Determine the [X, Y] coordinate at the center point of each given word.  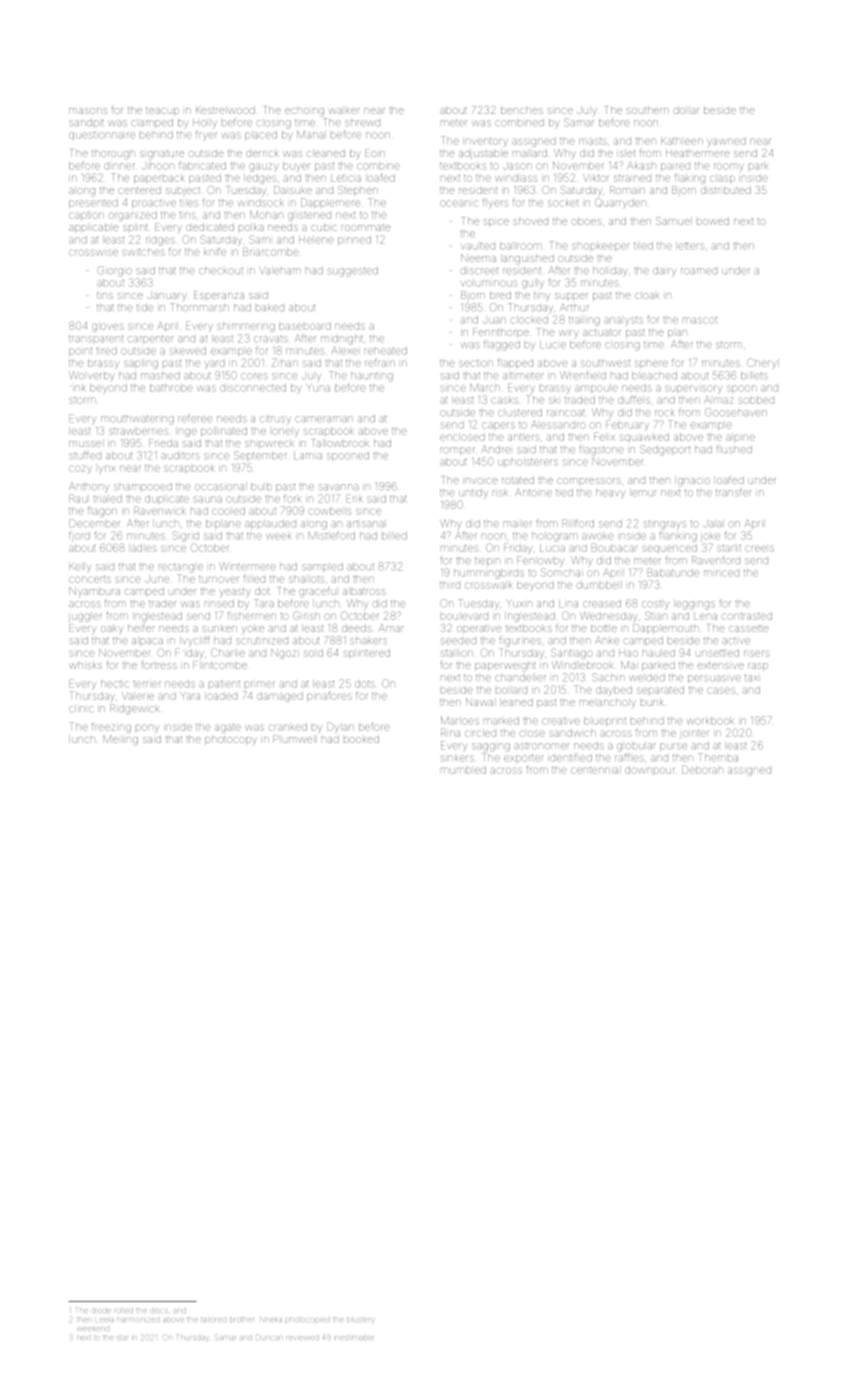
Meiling [120, 740]
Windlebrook [583, 665]
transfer [734, 493]
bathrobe [171, 388]
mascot [700, 320]
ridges [160, 241]
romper [458, 451]
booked [361, 739]
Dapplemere [330, 203]
